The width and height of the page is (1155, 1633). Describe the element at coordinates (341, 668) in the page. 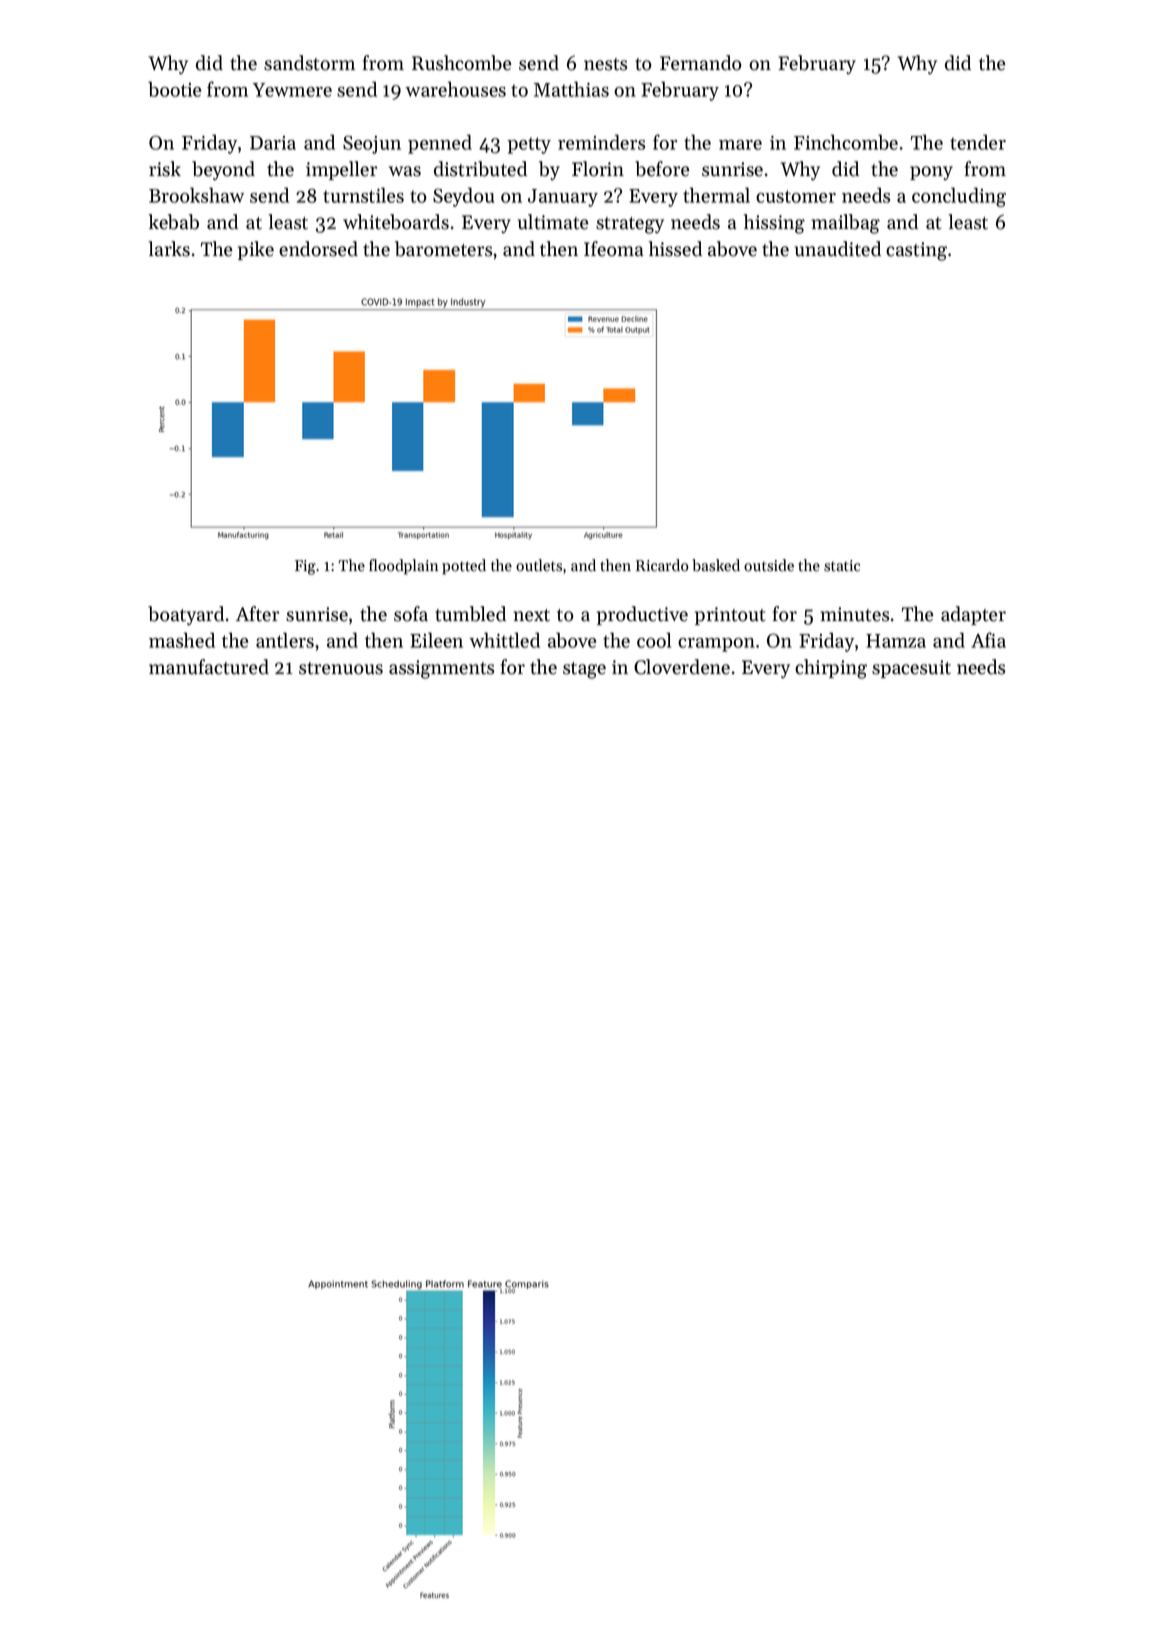

I see `strenuous` at that location.
